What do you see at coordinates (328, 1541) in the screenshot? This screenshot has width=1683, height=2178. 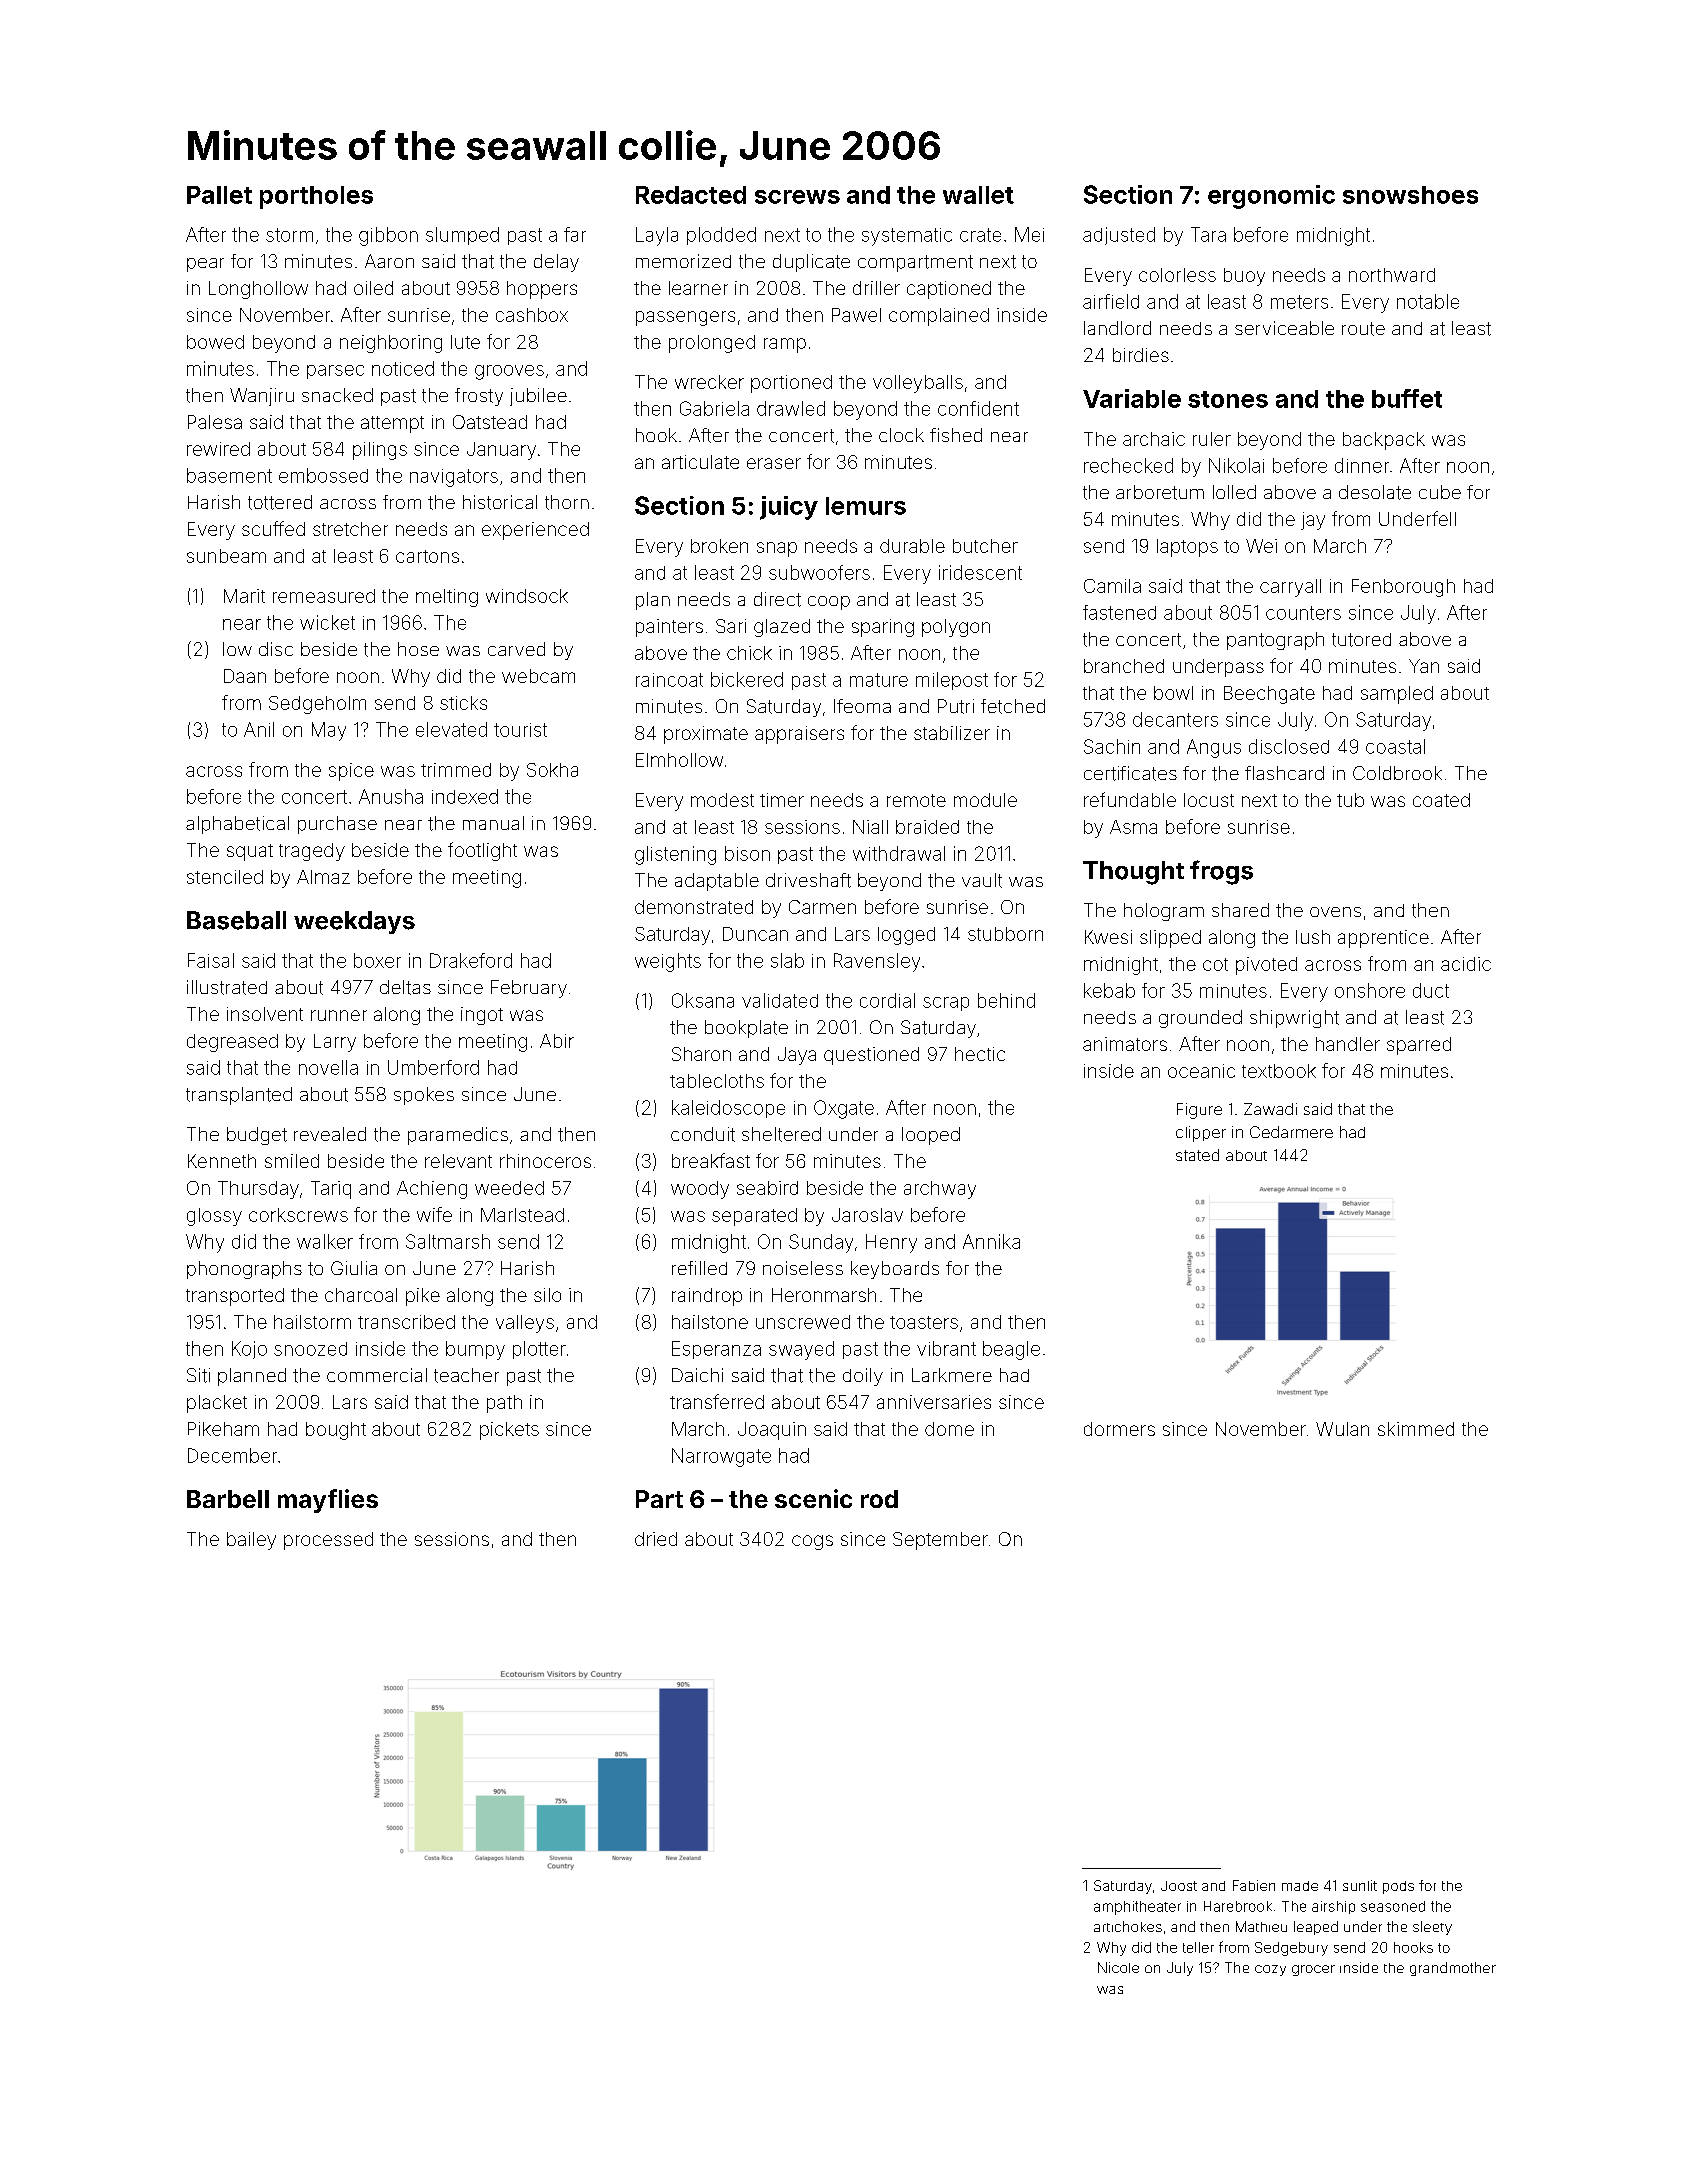 I see `processed` at bounding box center [328, 1541].
